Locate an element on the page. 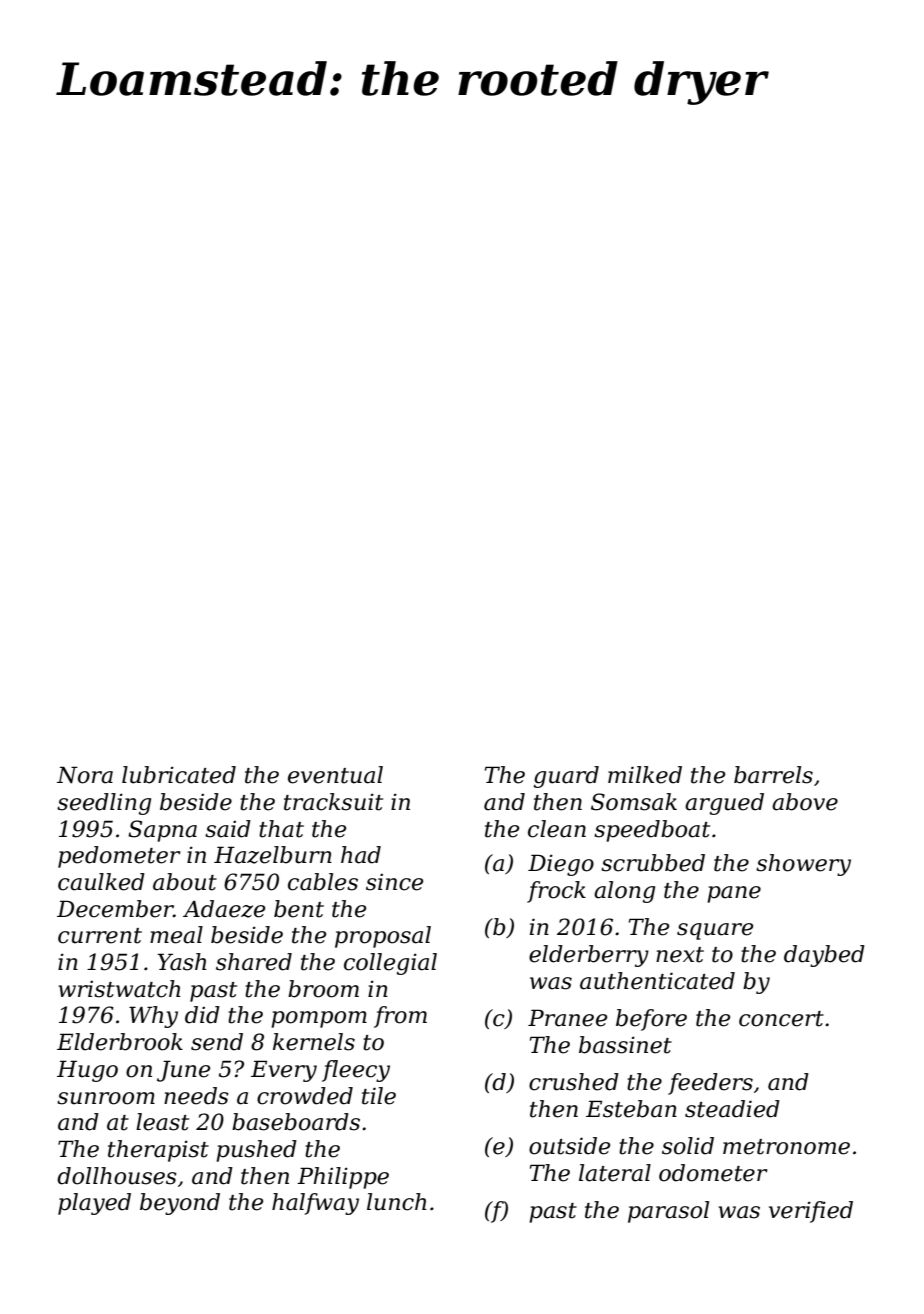  halfway is located at coordinates (315, 1204).
